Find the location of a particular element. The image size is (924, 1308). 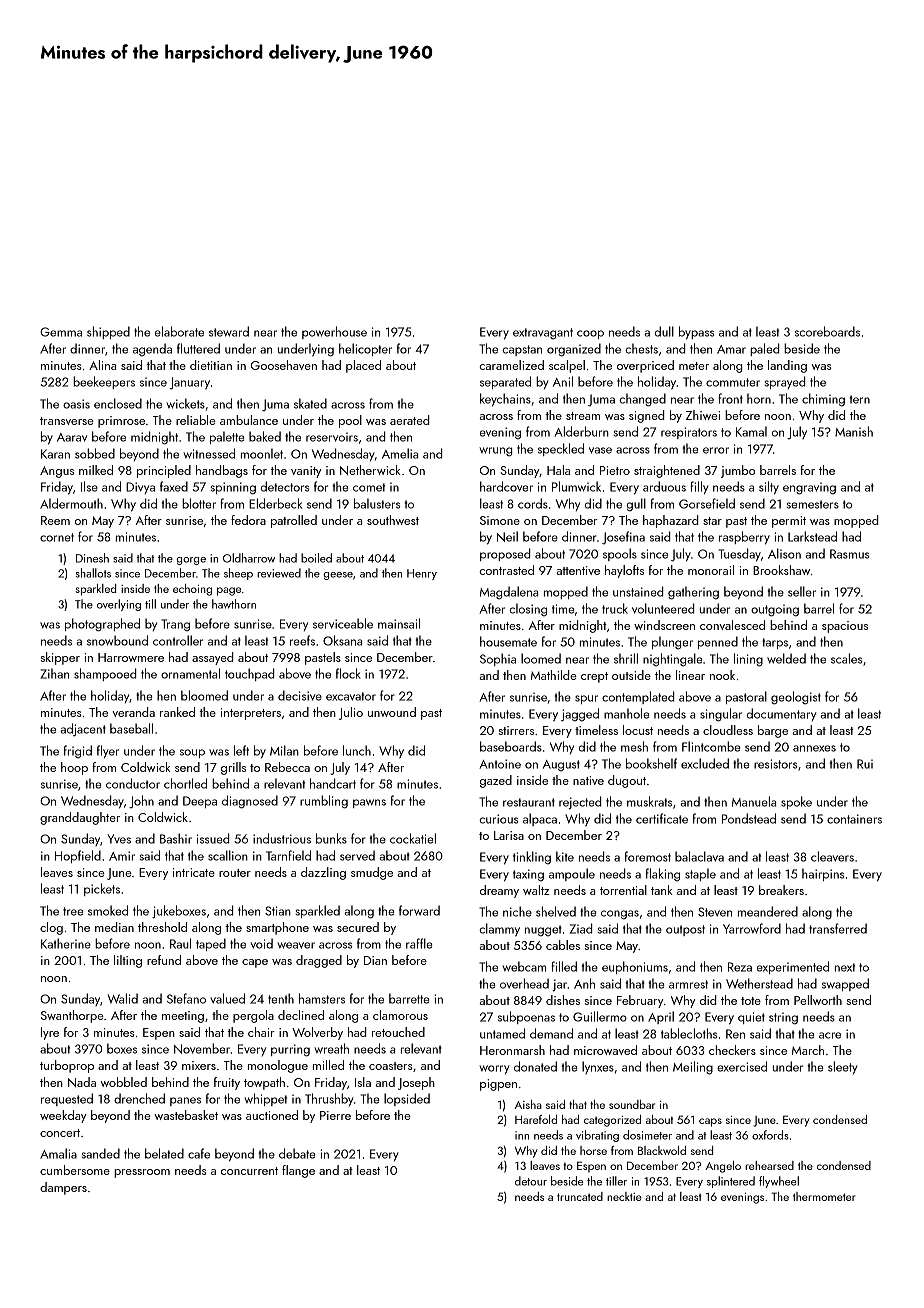

overhead is located at coordinates (524, 983).
